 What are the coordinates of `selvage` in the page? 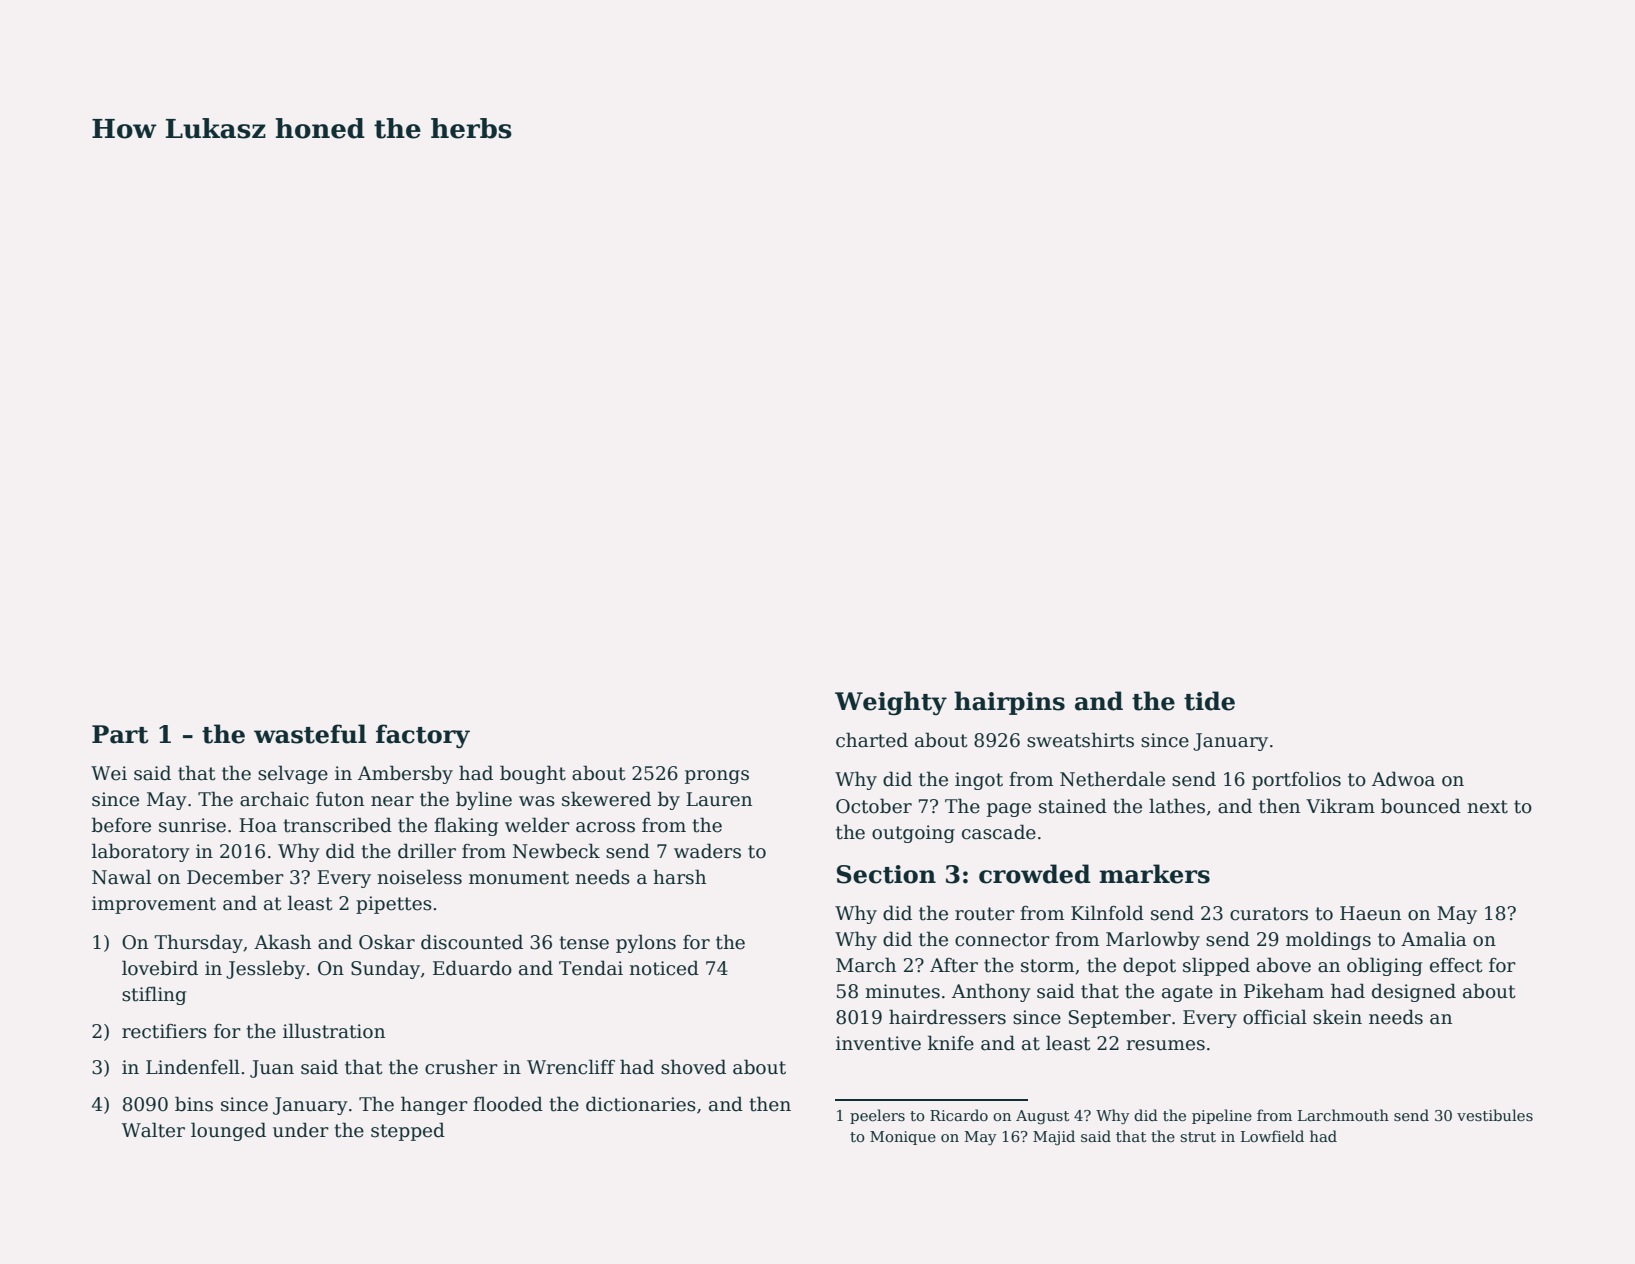 It's located at (293, 774).
